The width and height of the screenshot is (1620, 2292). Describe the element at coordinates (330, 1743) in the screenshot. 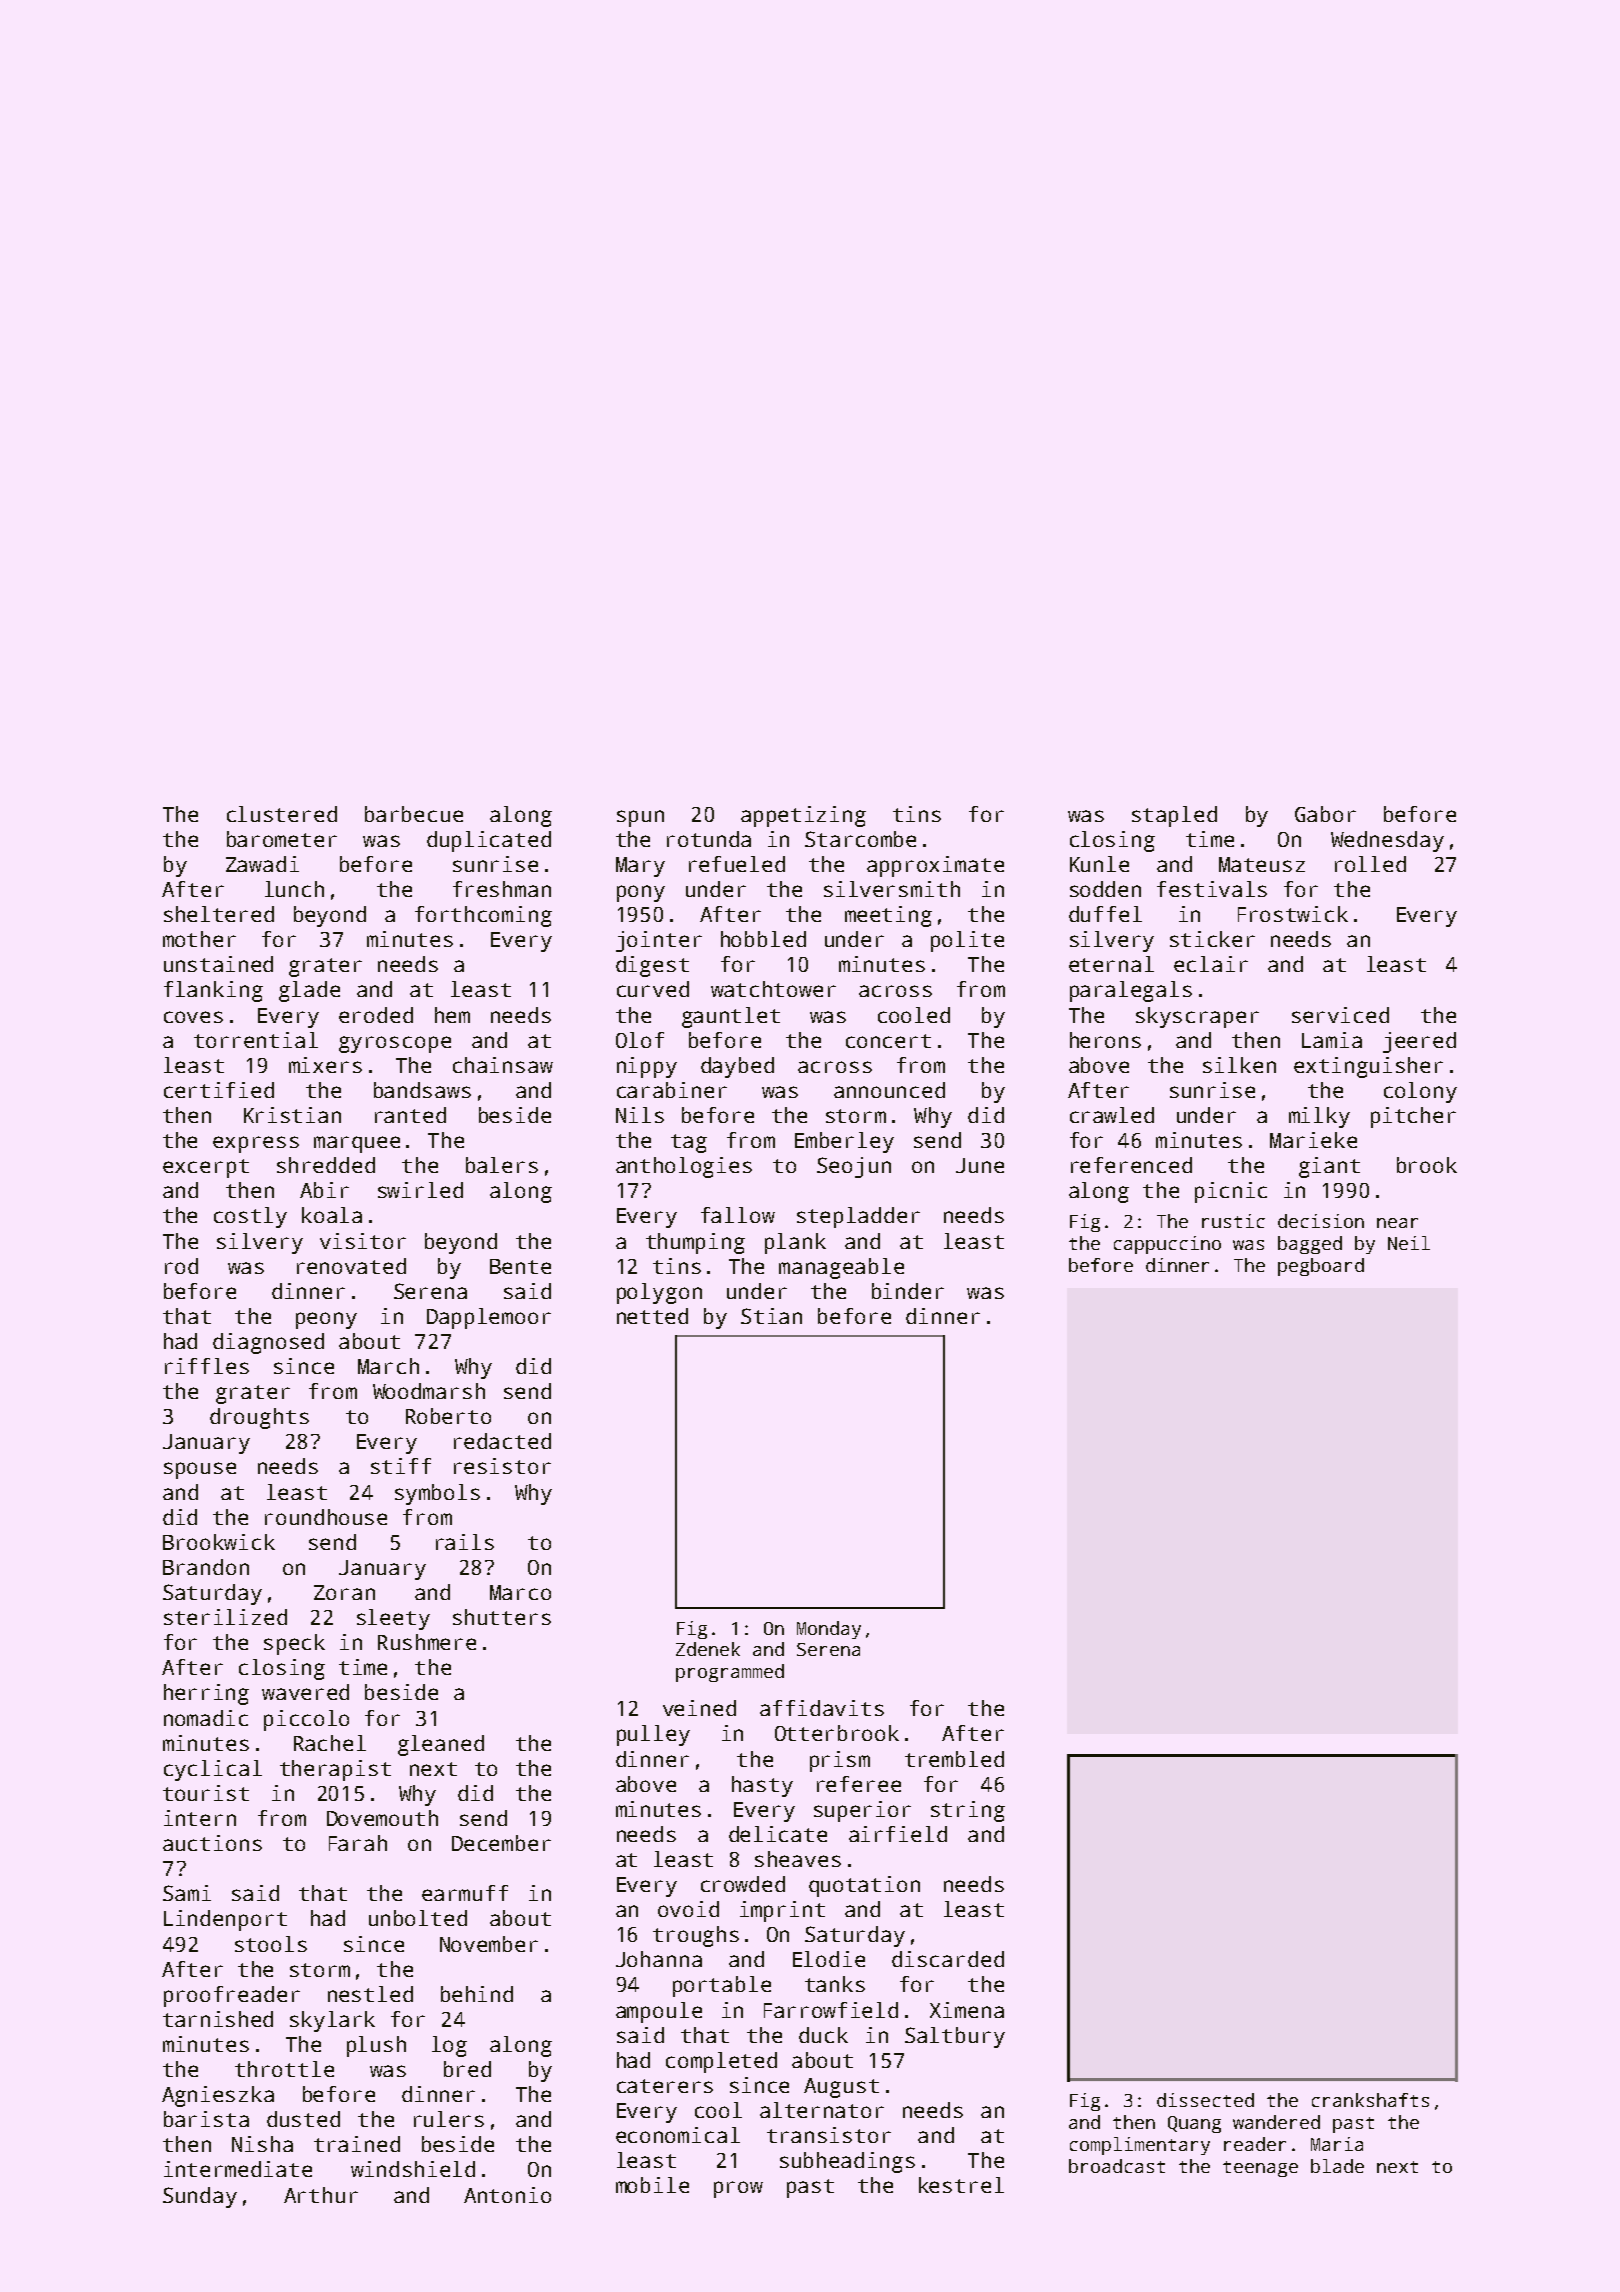

I see `Rachel` at that location.
